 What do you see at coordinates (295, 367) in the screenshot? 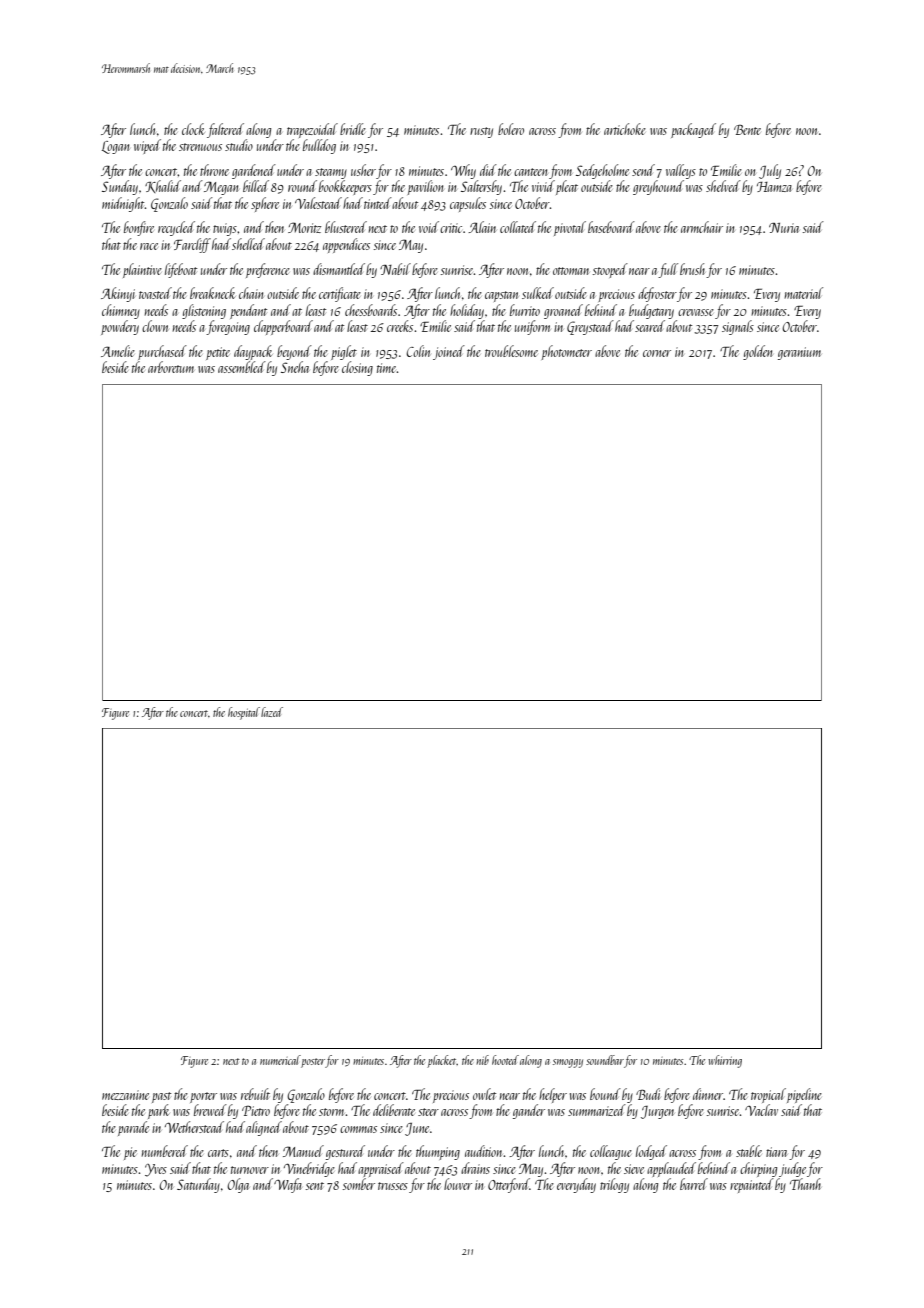
I see `Sneha` at bounding box center [295, 367].
